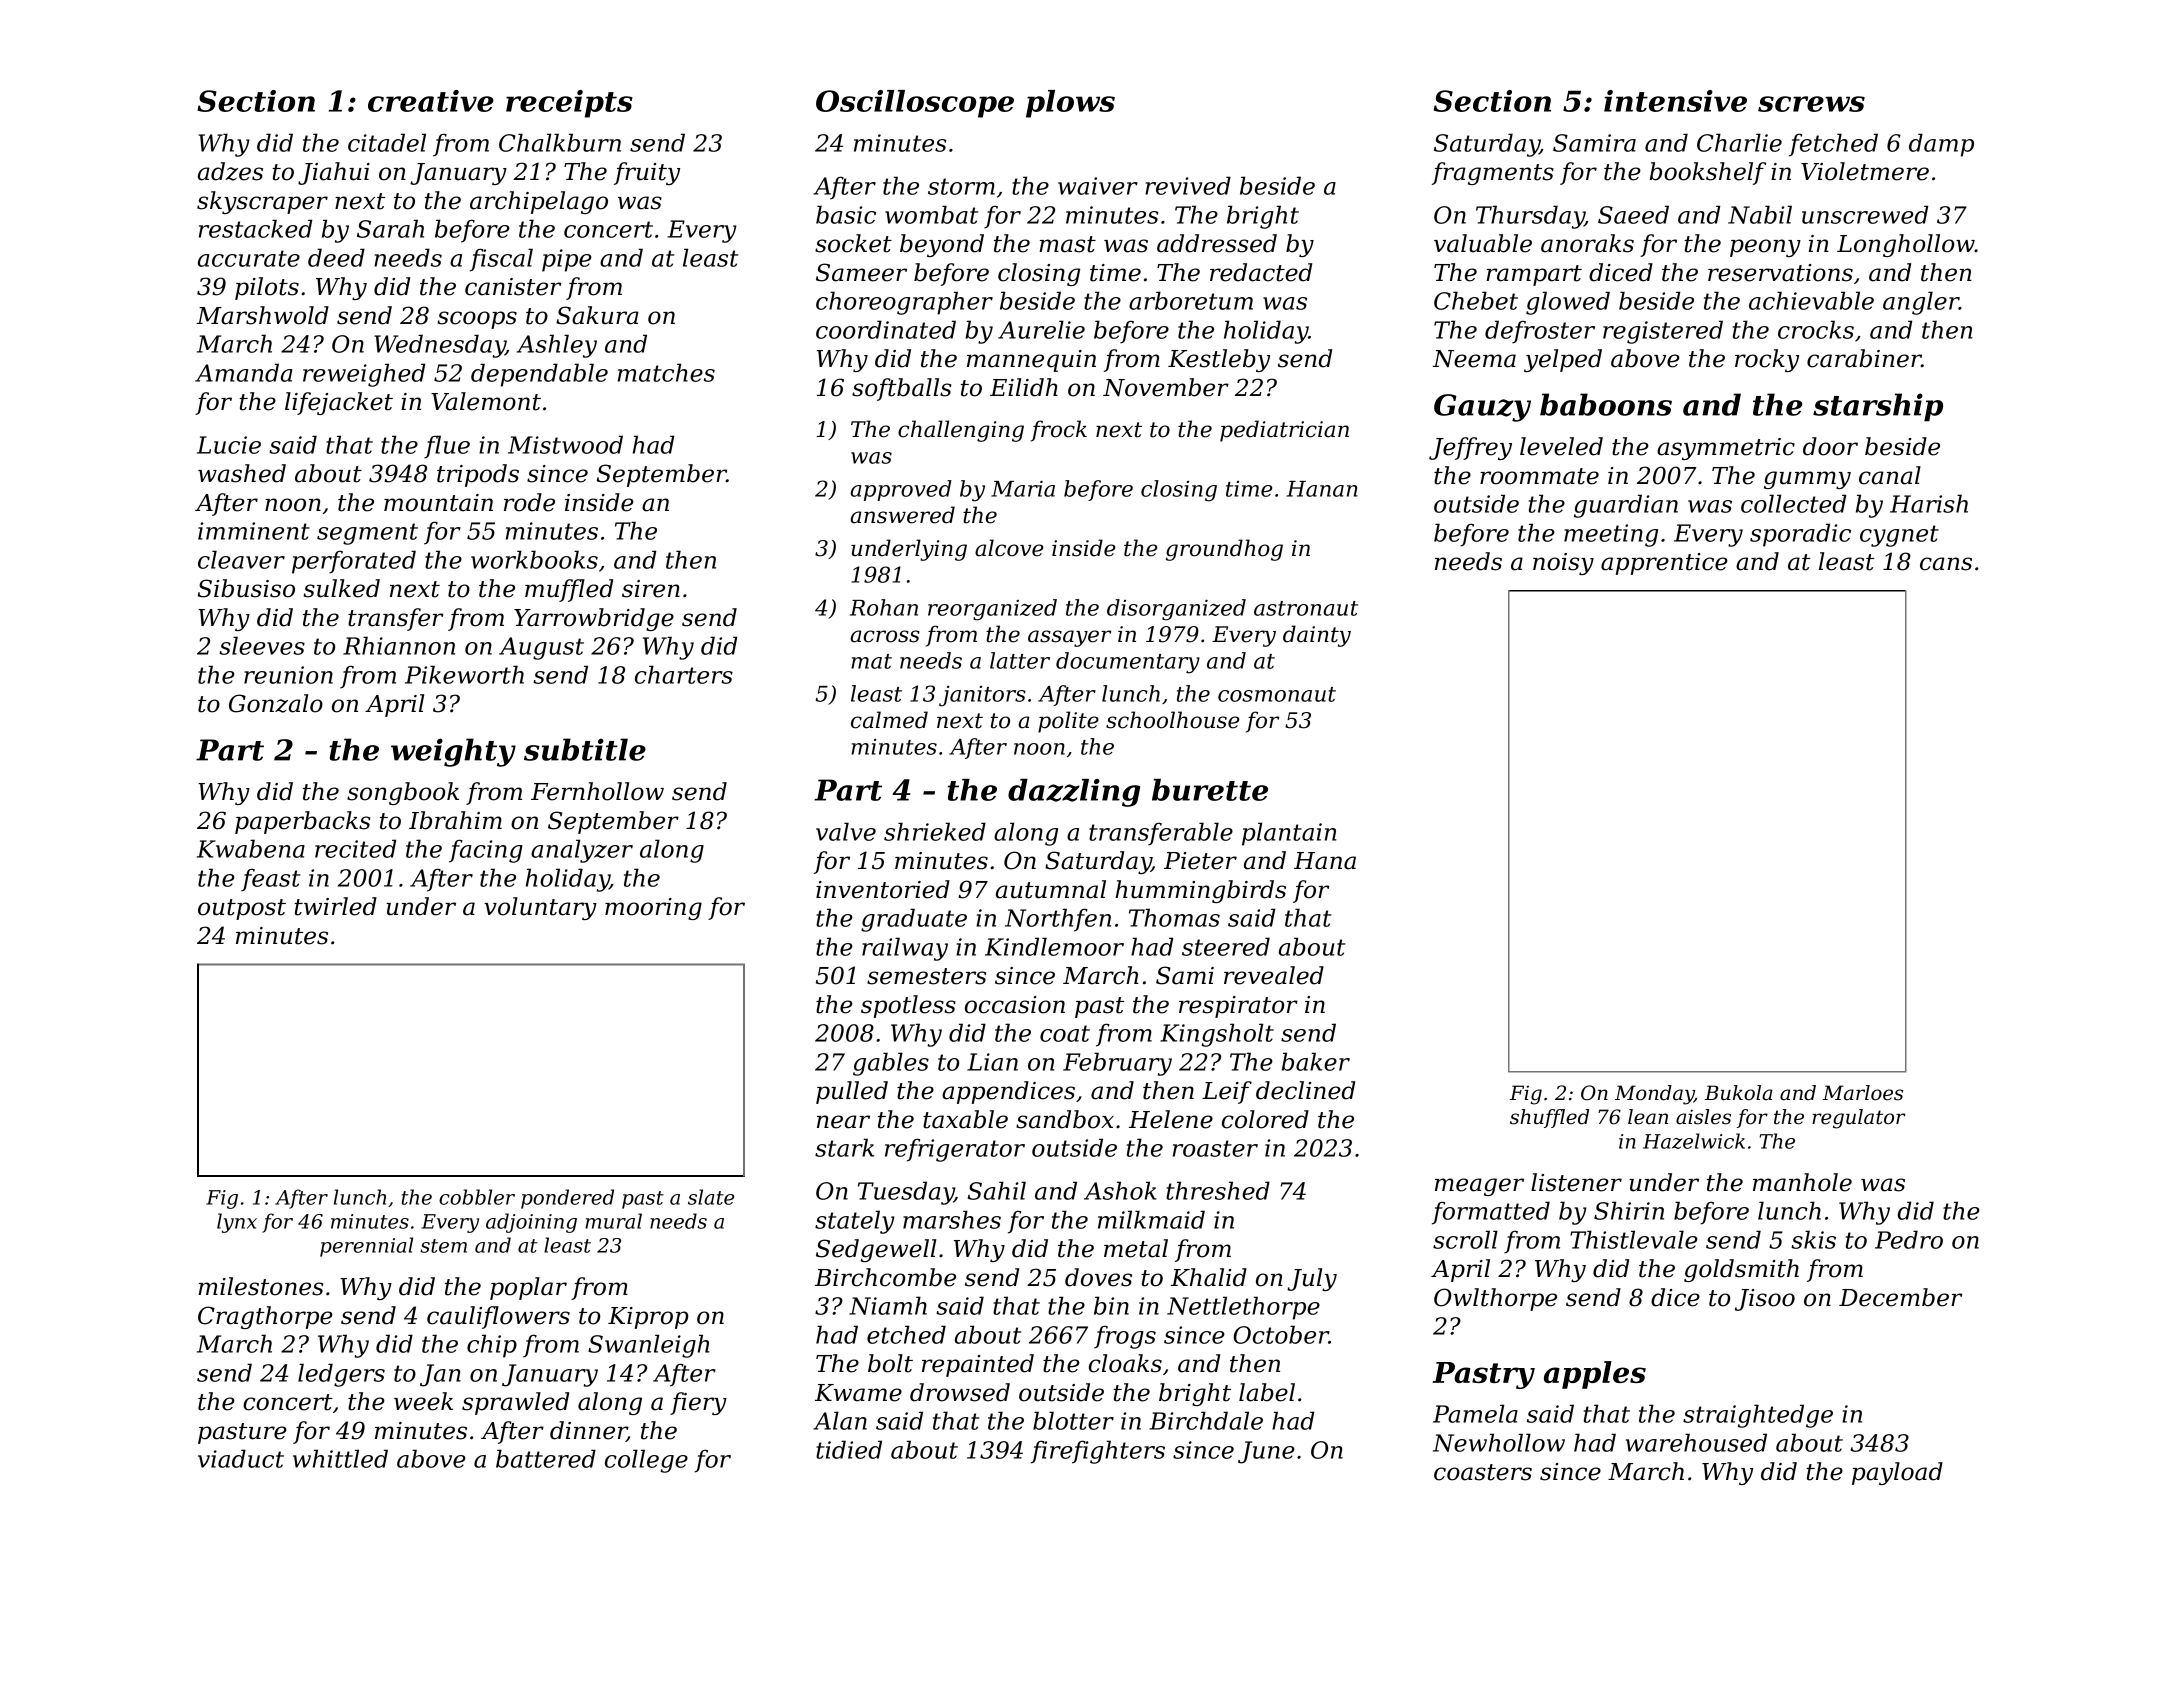 Image resolution: width=2178 pixels, height=1683 pixels. I want to click on Bukola, so click(1739, 1093).
